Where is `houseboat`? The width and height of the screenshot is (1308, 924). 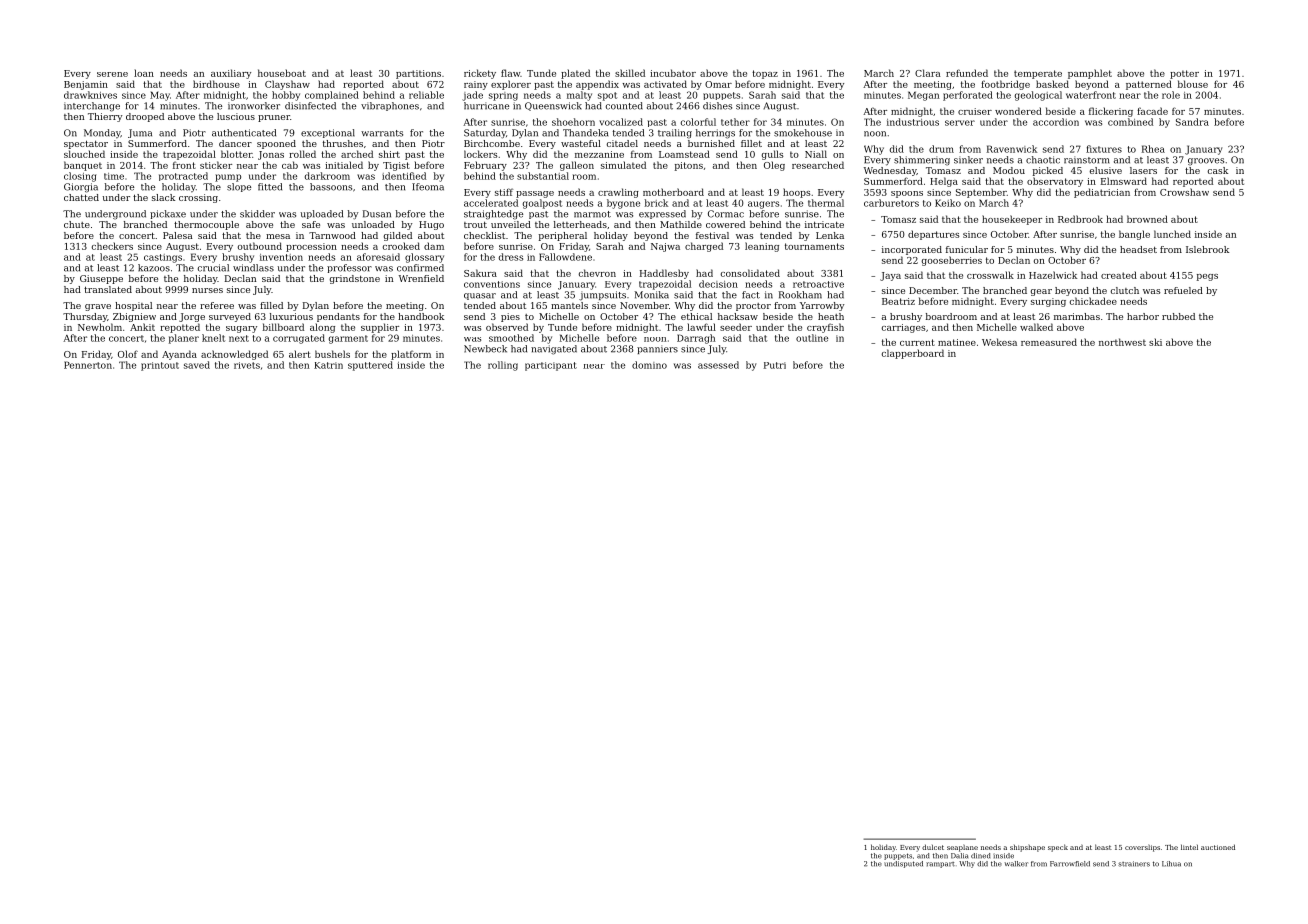
houseboat is located at coordinates (282, 73).
